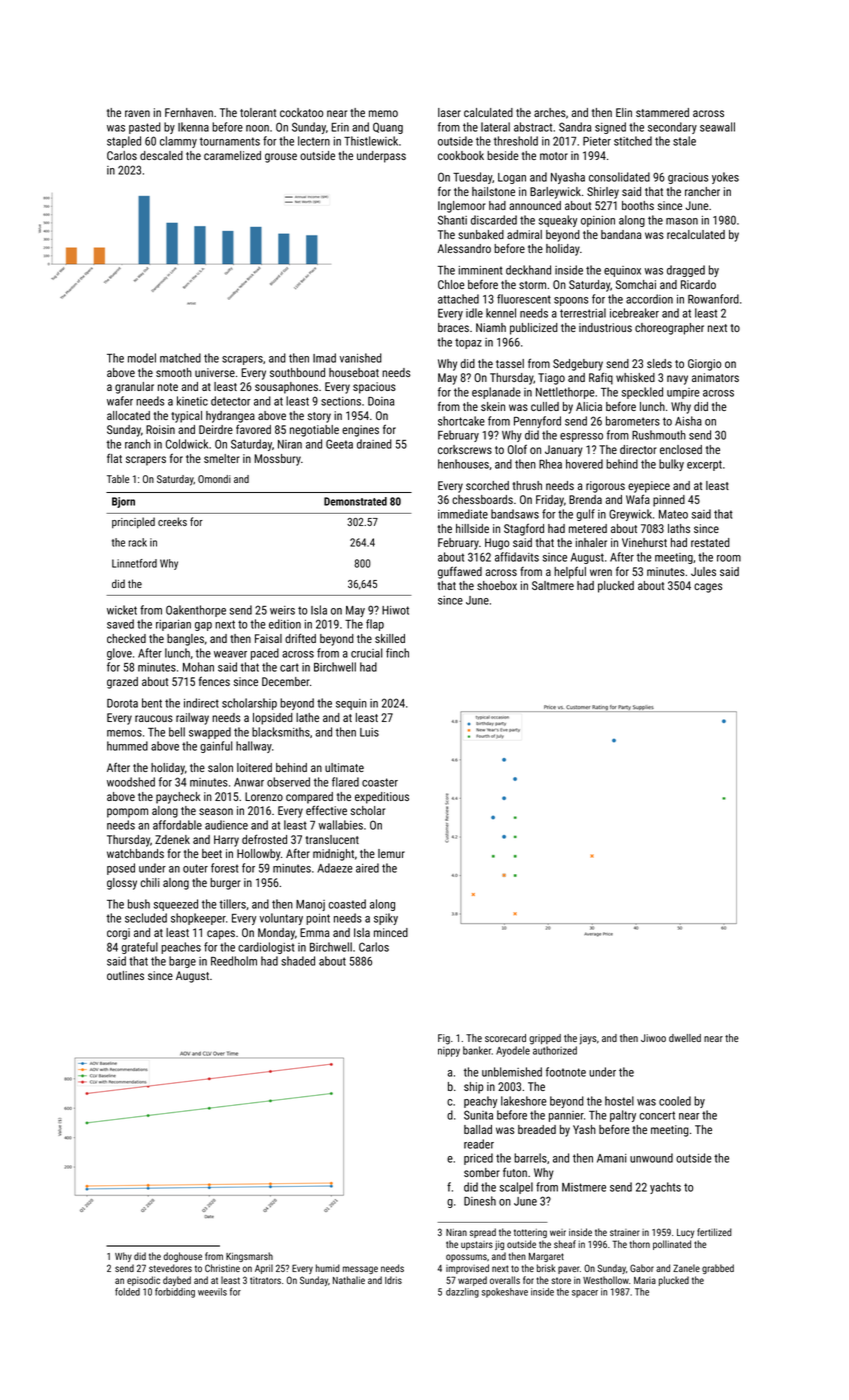 This screenshot has width=849, height=1400. What do you see at coordinates (198, 667) in the screenshot?
I see `Mohan` at bounding box center [198, 667].
